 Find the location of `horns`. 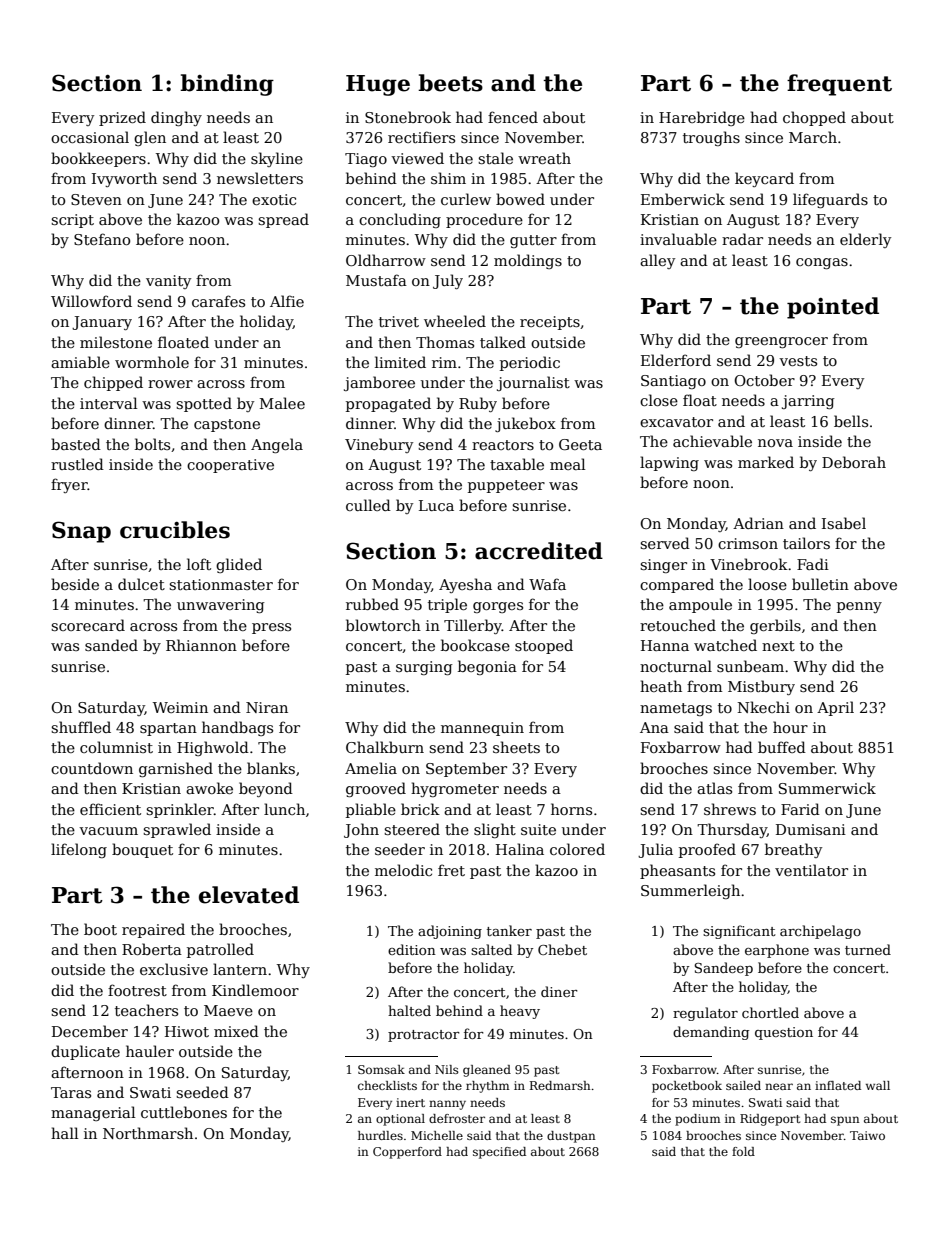

horns is located at coordinates (571, 809).
